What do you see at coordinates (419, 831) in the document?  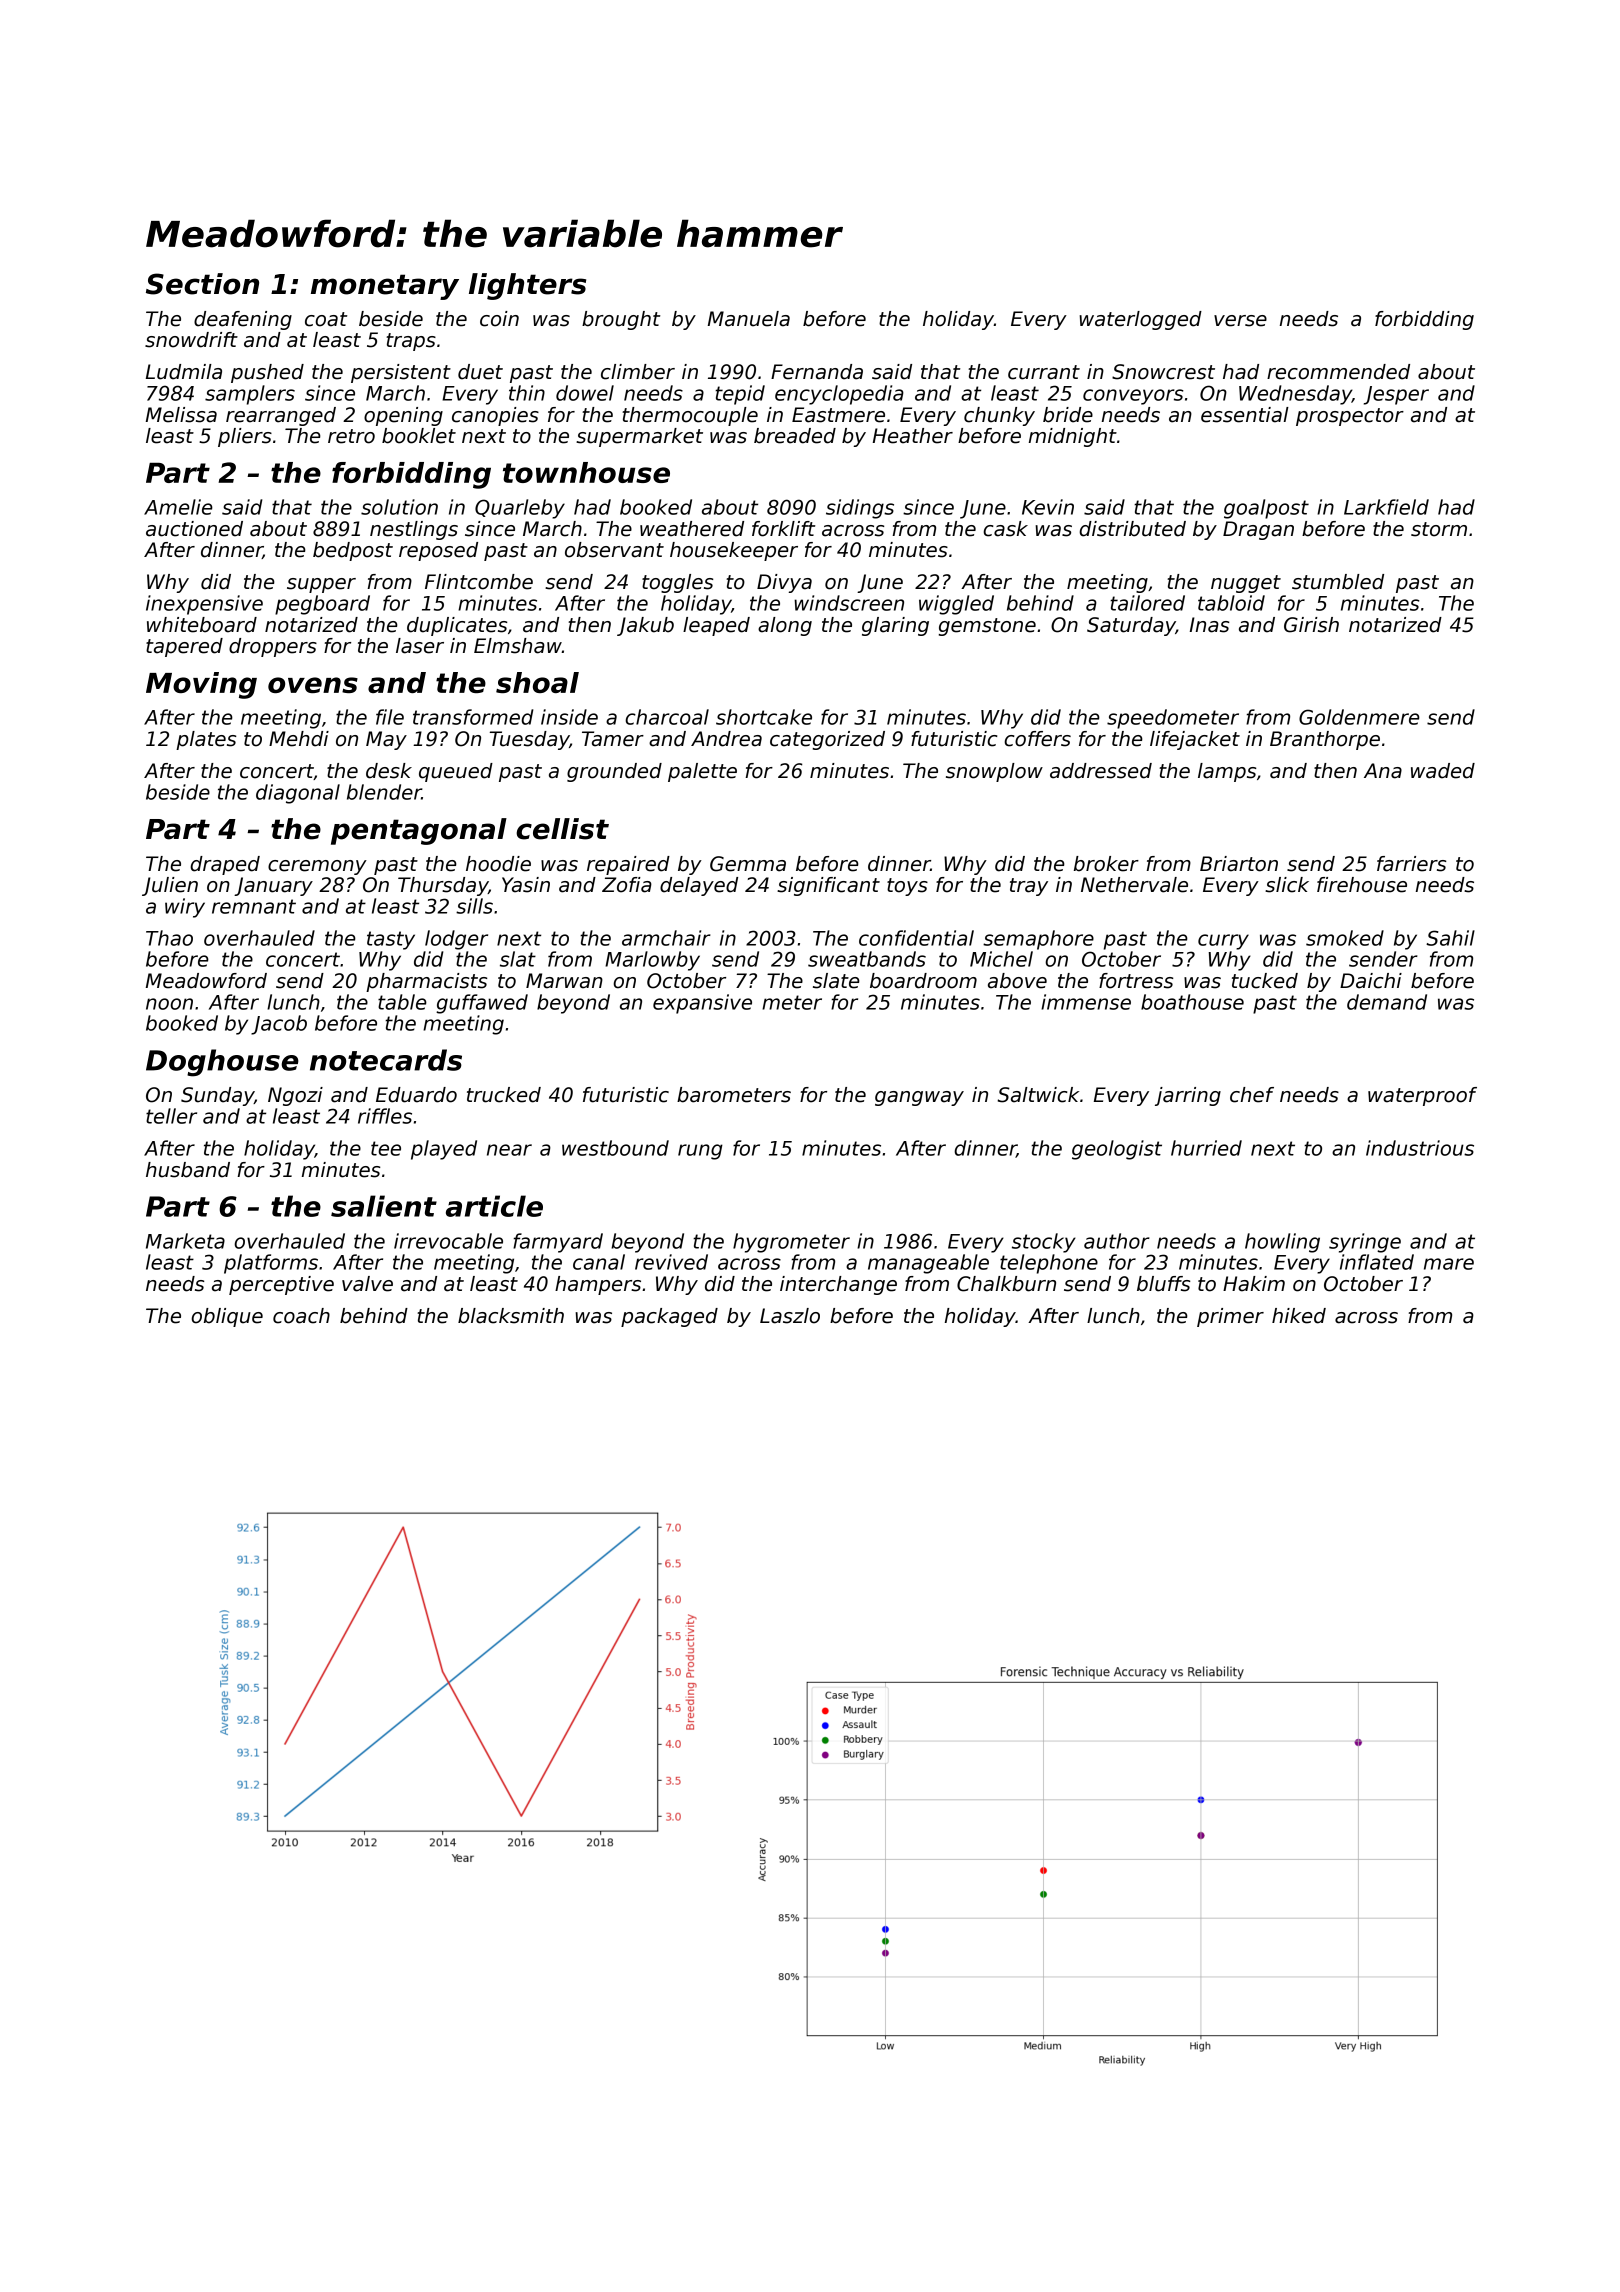 I see `pentagonal` at bounding box center [419, 831].
